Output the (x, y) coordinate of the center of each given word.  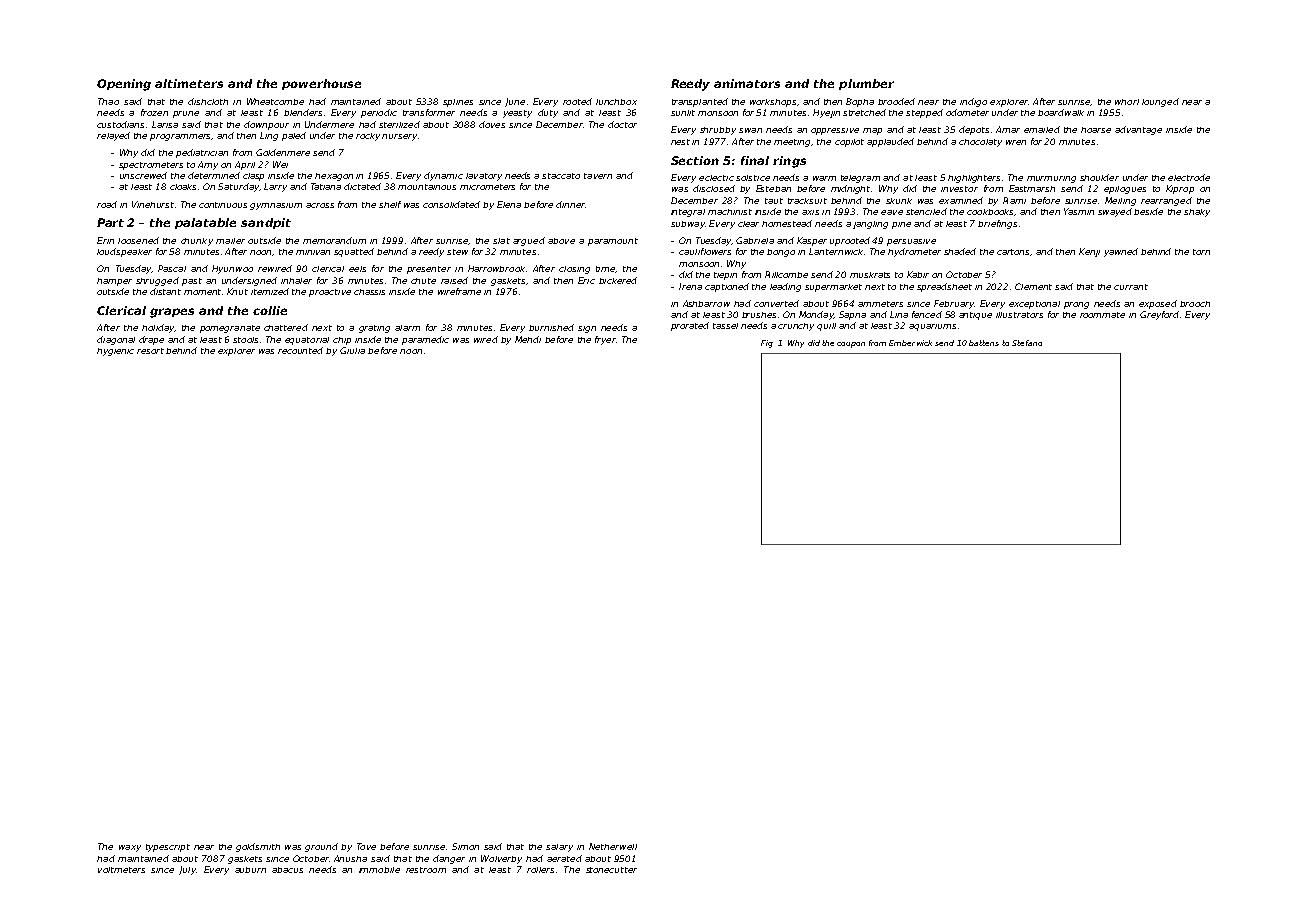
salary (559, 848)
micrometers (487, 187)
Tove (366, 846)
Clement (1033, 286)
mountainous (427, 187)
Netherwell (613, 846)
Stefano (1027, 343)
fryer (605, 340)
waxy (130, 848)
